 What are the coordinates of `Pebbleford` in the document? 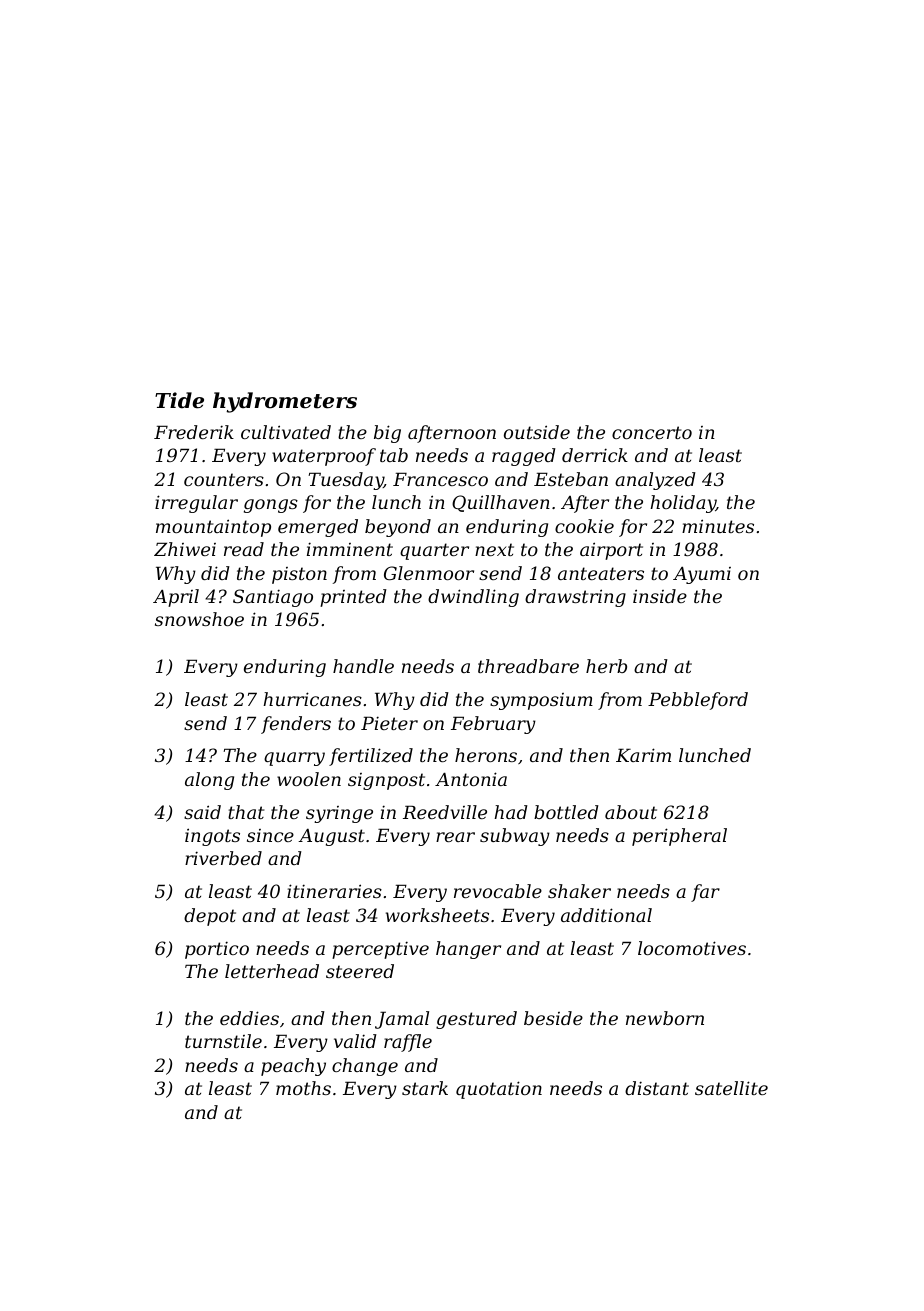 It's located at (698, 701).
